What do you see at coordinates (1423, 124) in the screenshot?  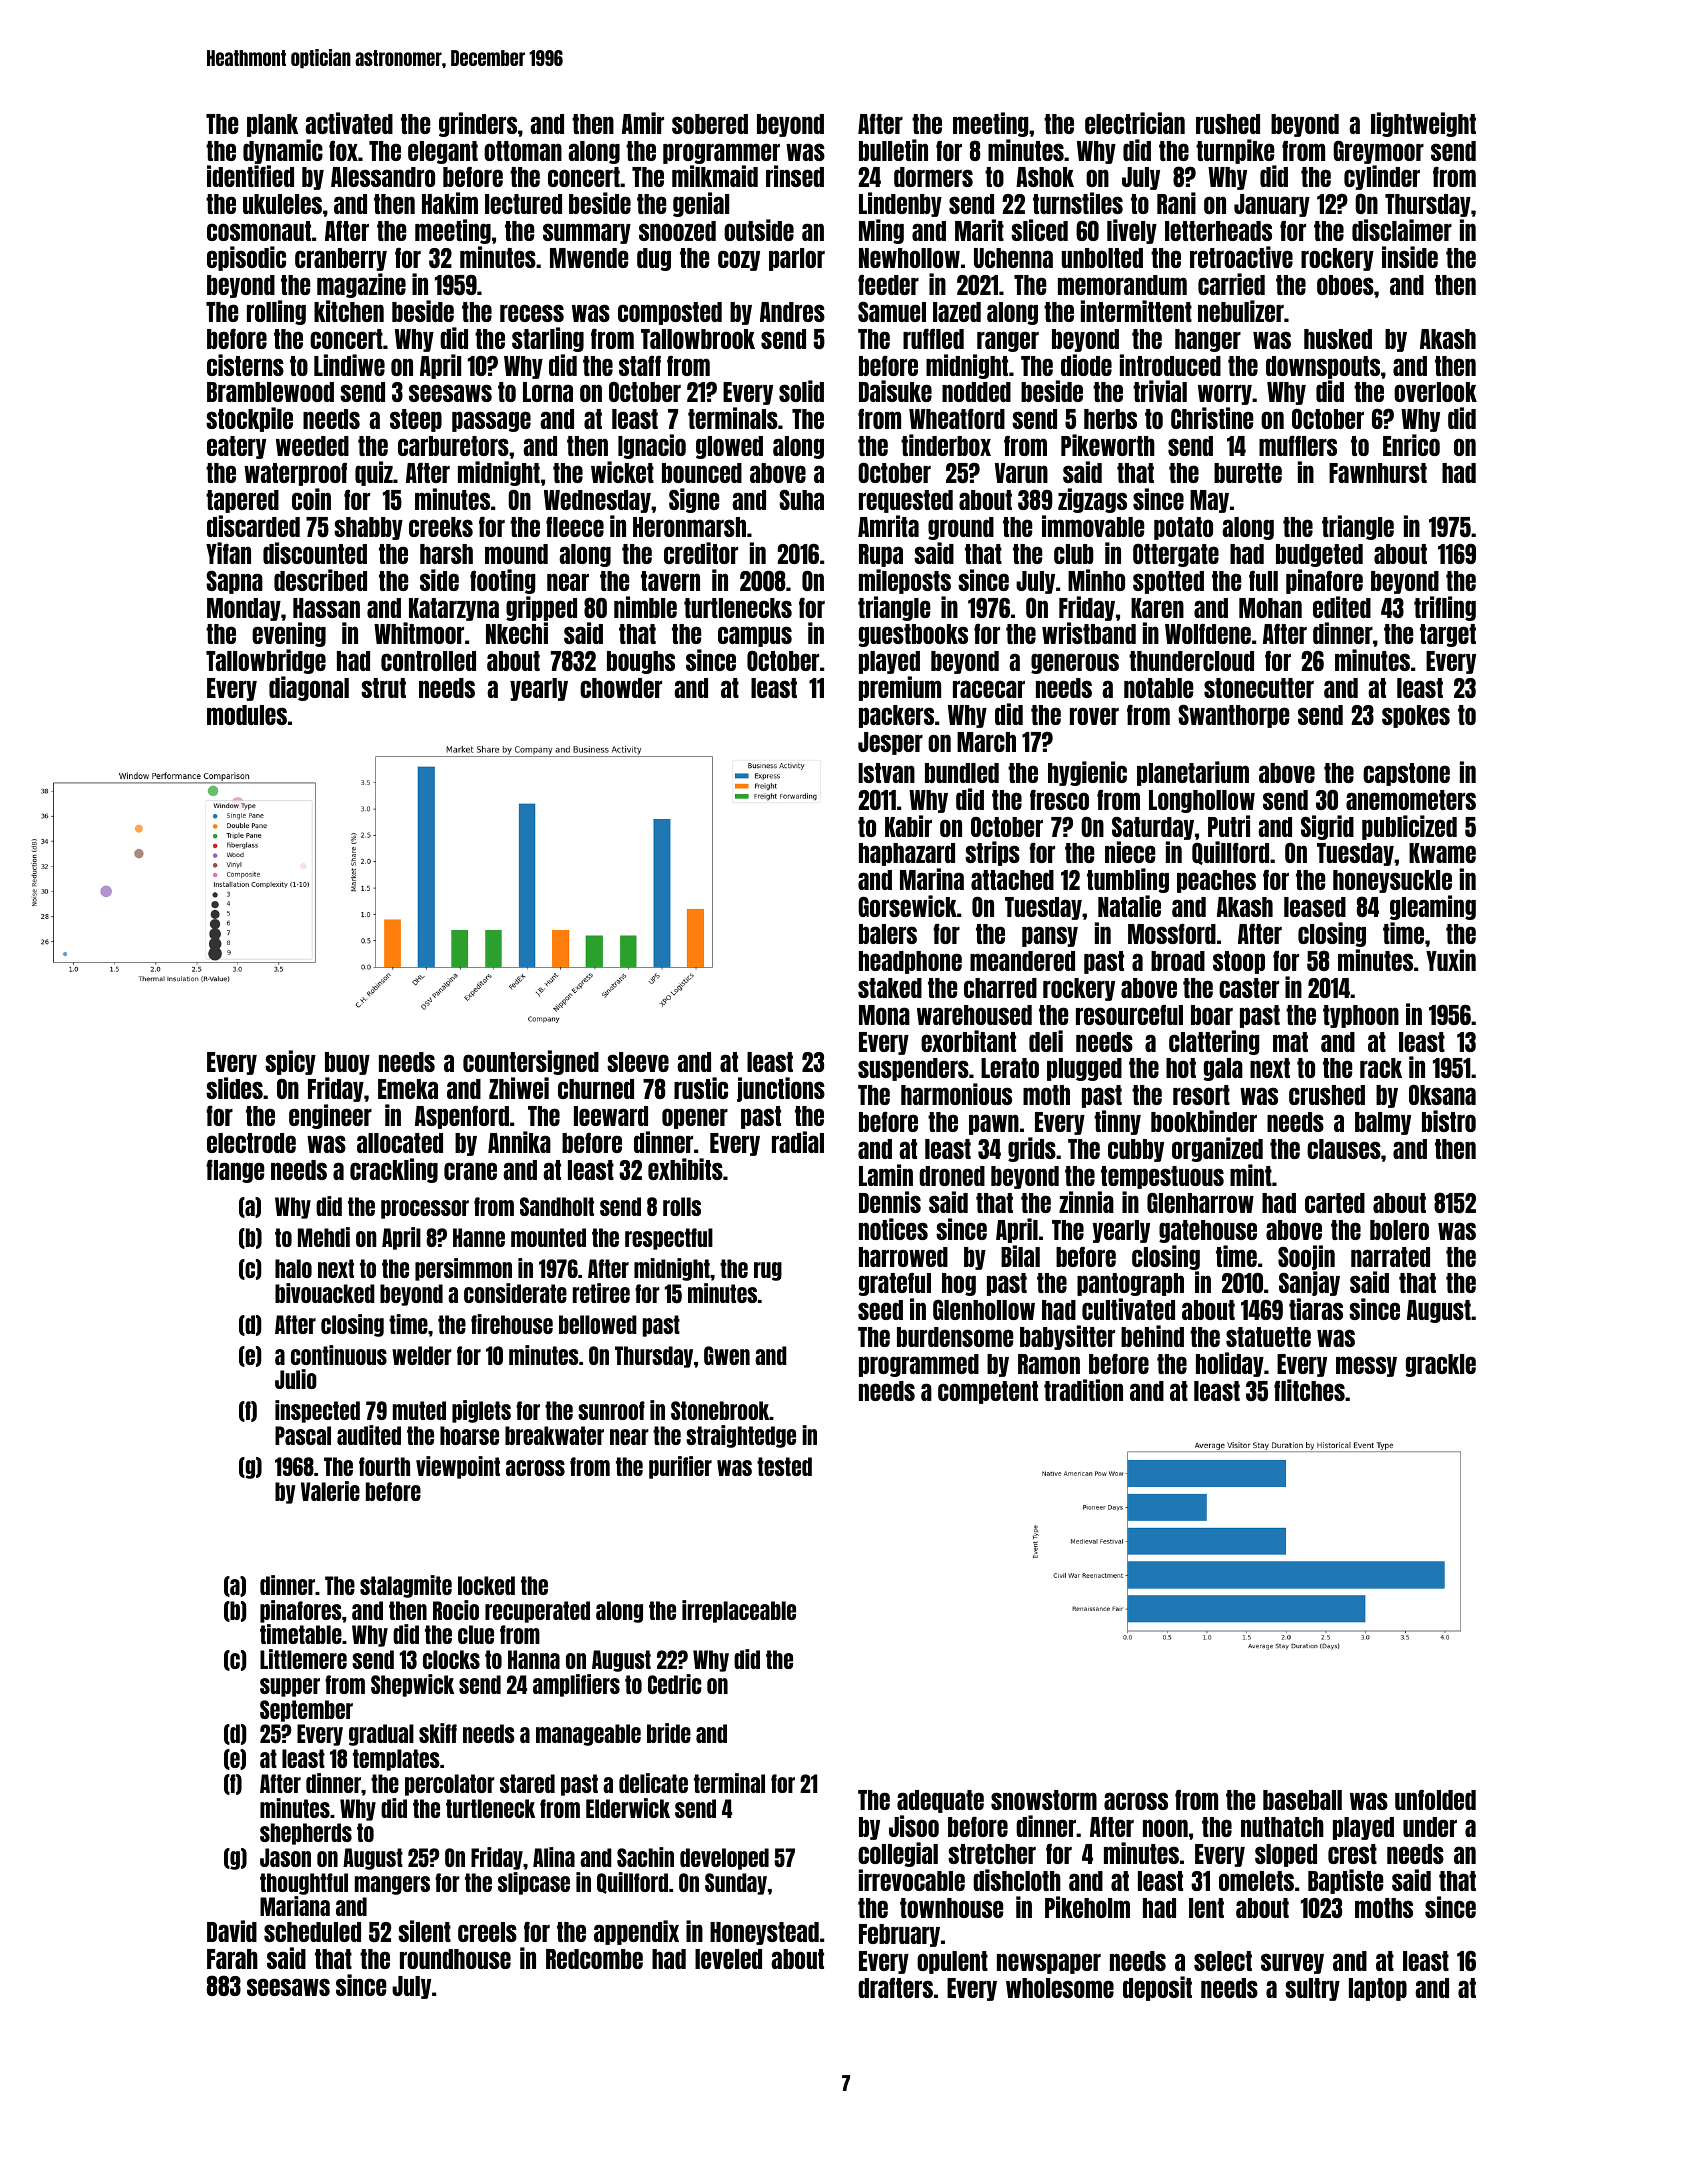 I see `lightweight` at bounding box center [1423, 124].
